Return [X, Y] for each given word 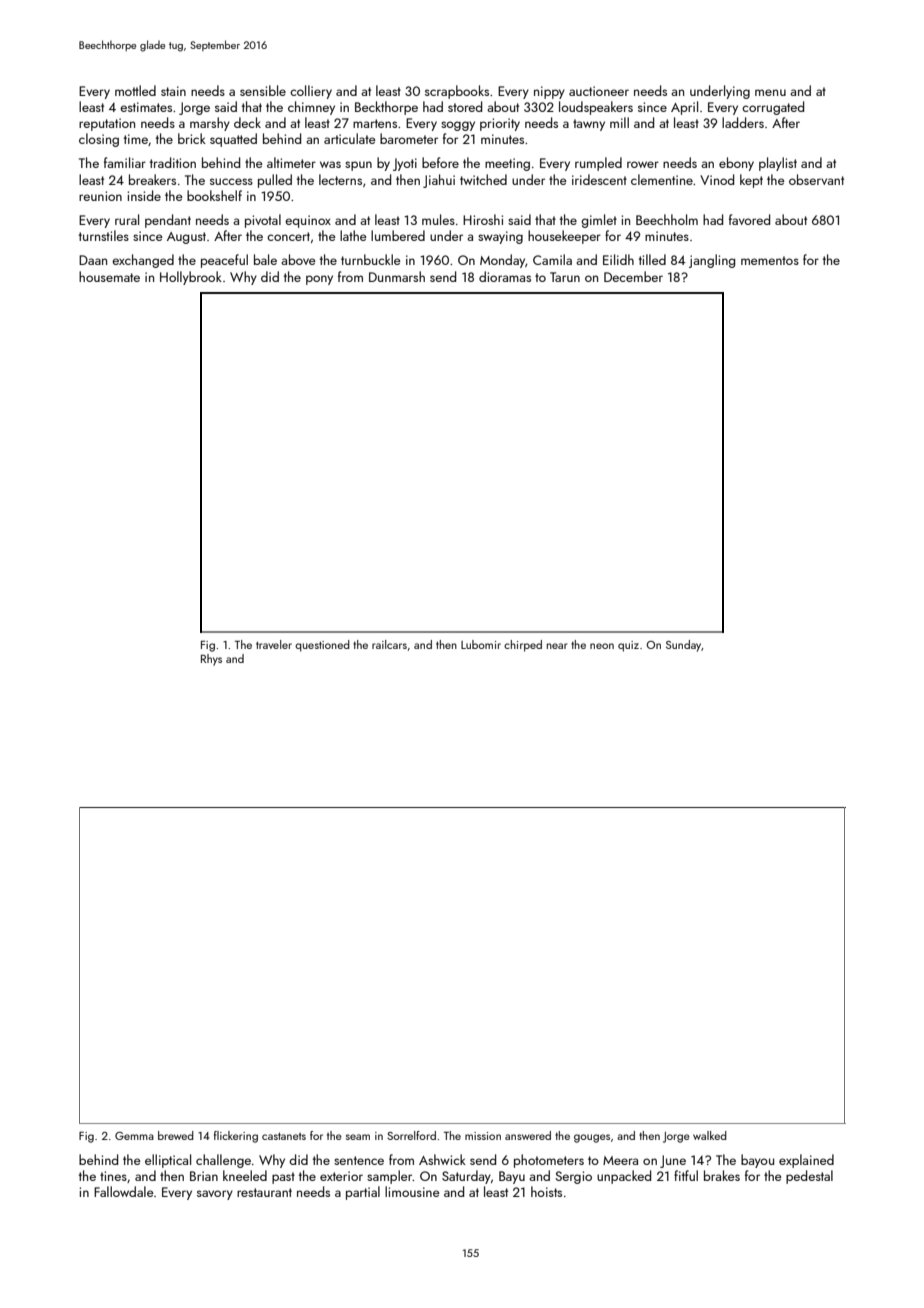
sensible [263, 90]
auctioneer [599, 91]
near [557, 646]
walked [710, 1135]
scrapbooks [457, 92]
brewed [176, 1135]
